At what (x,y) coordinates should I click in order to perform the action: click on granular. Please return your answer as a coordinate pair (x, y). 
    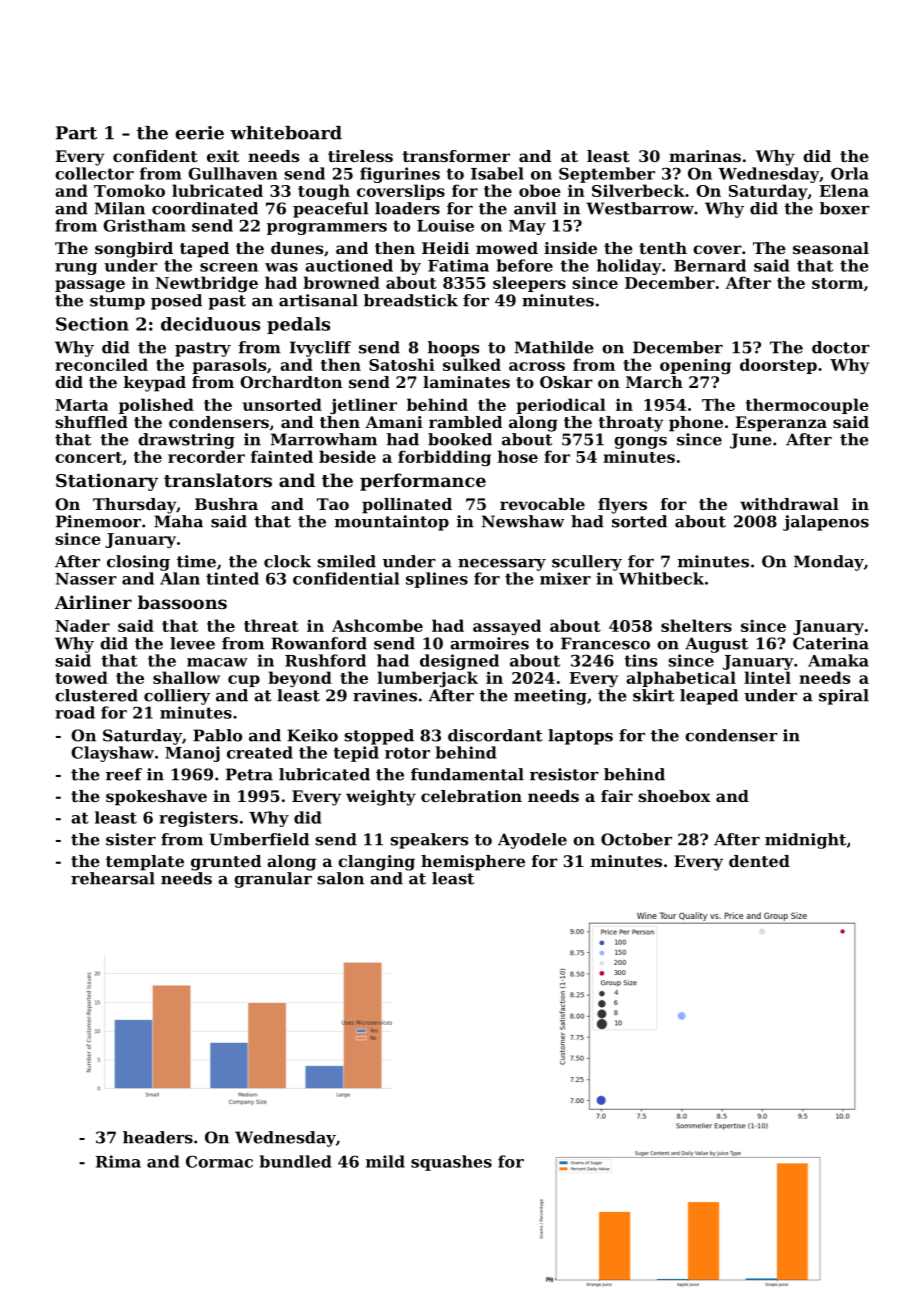
    Looking at the image, I should click on (273, 880).
